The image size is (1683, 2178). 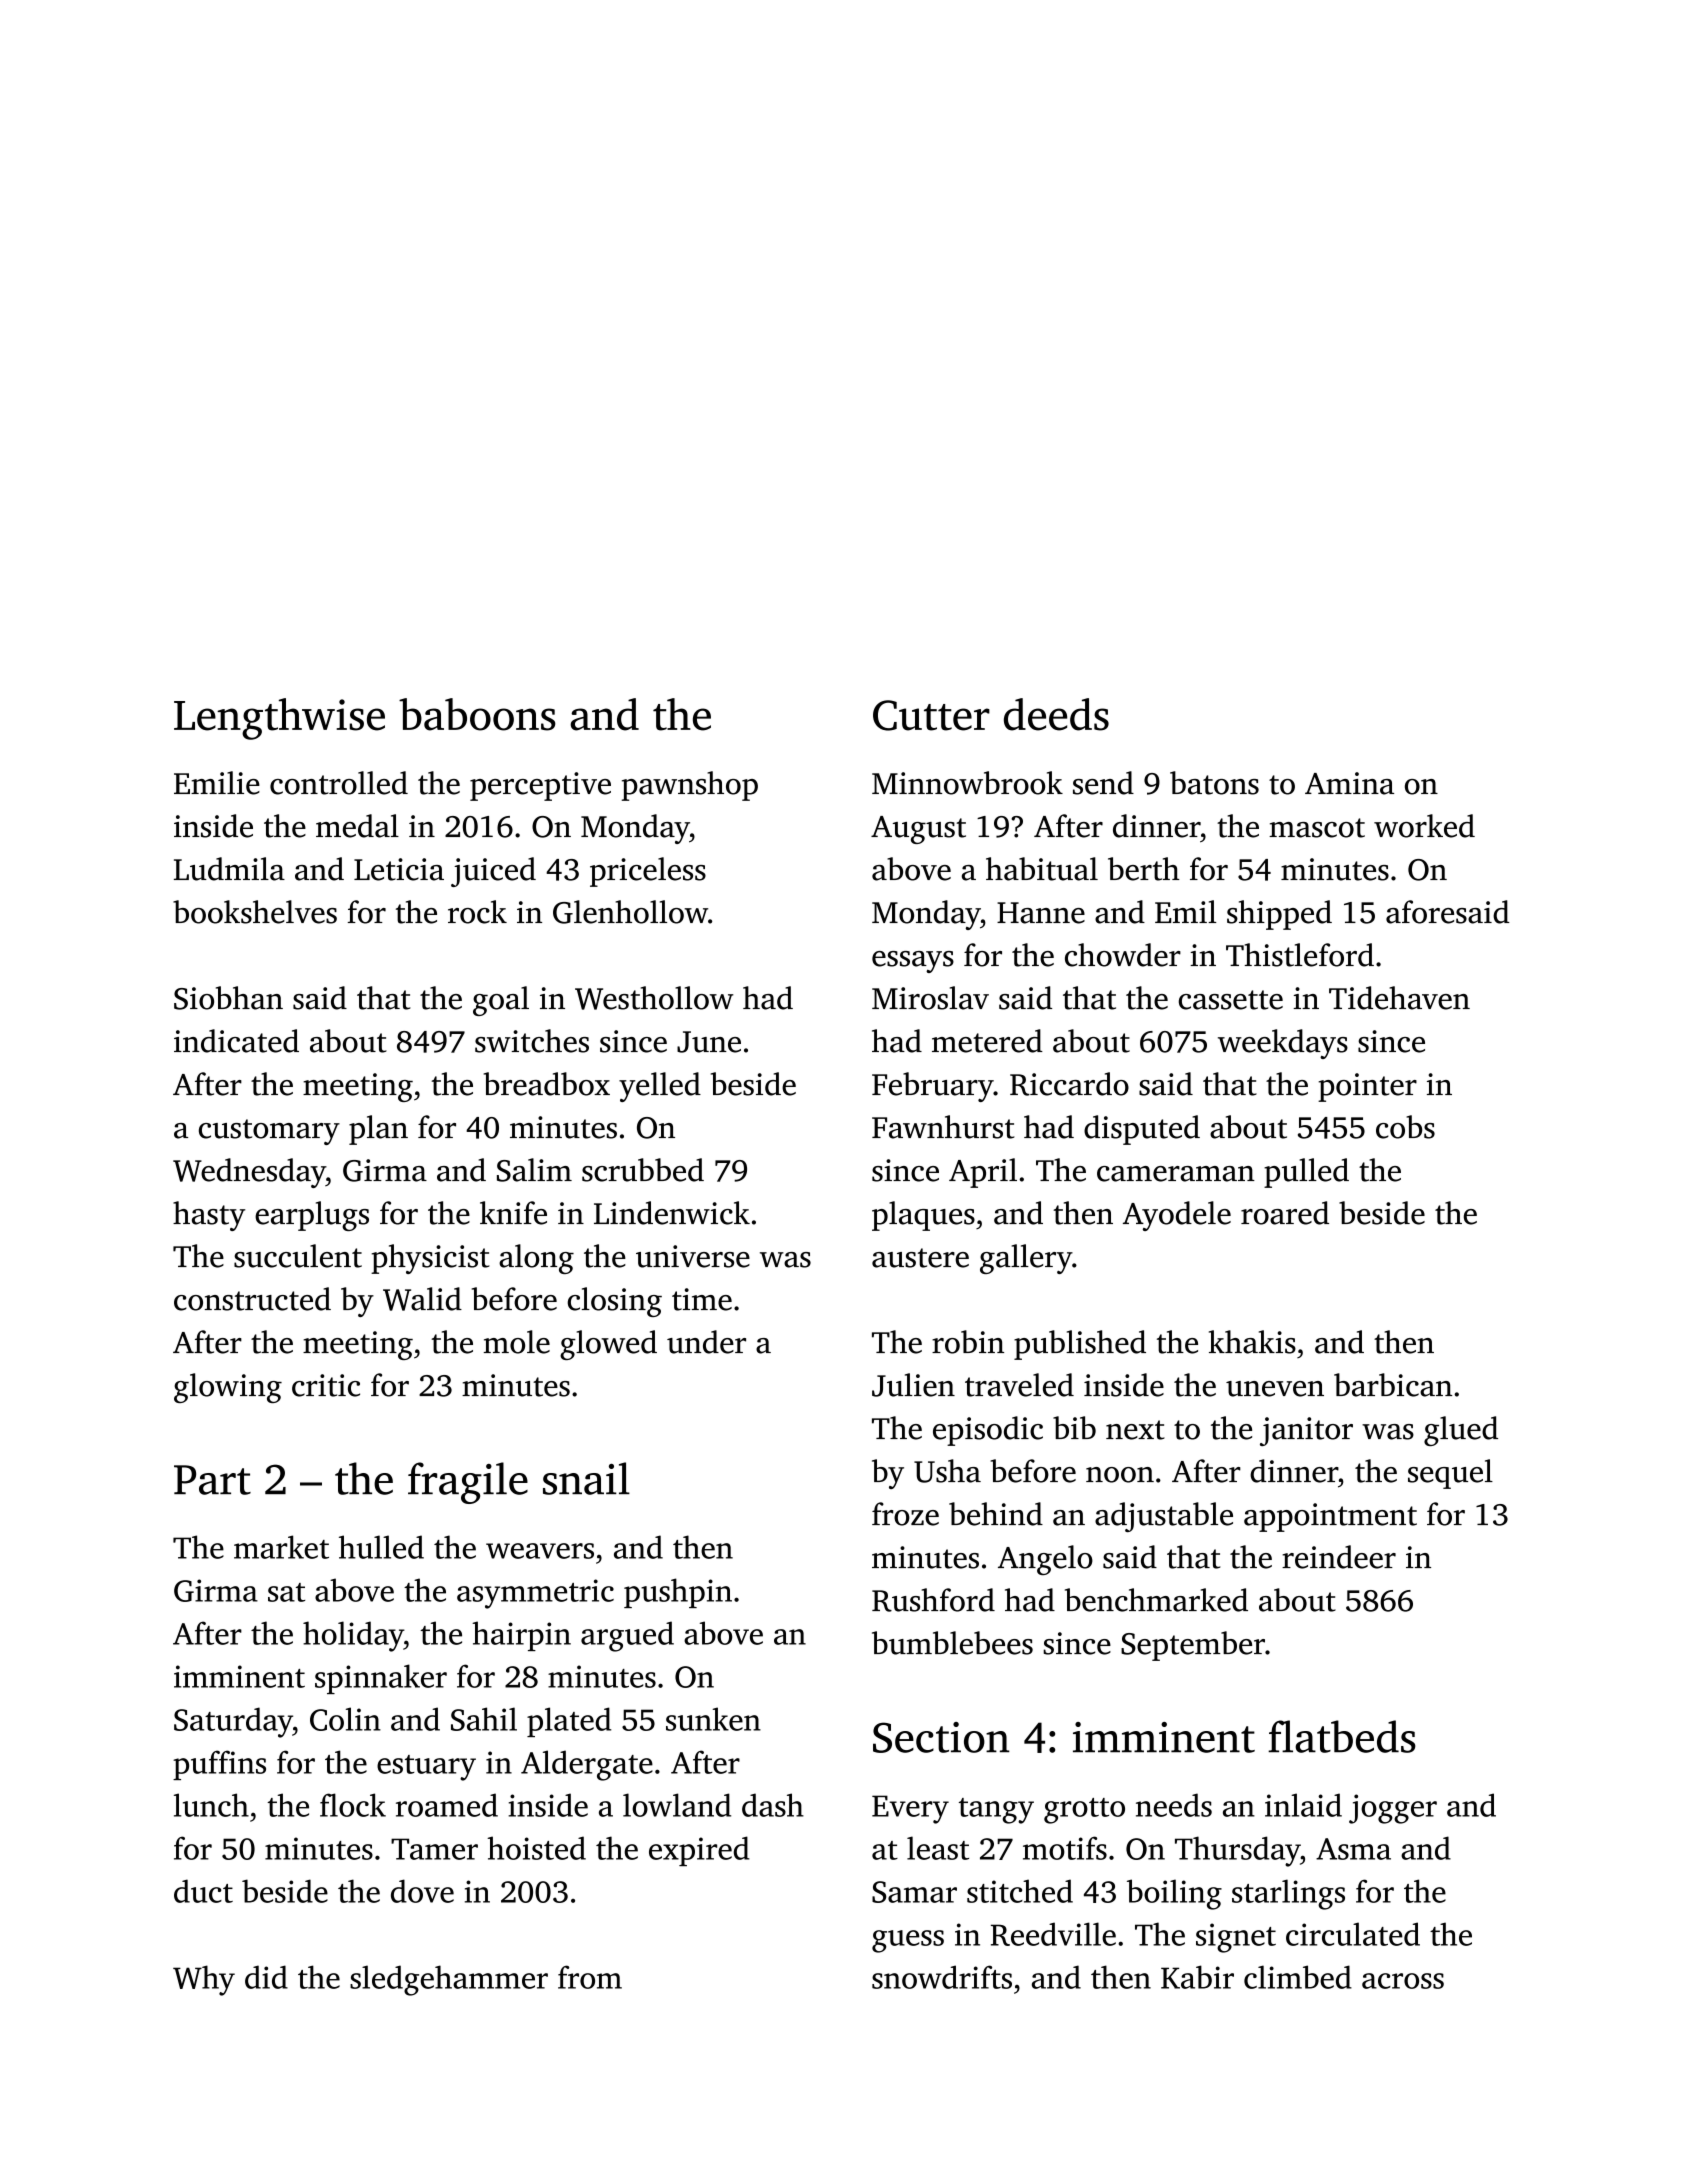 What do you see at coordinates (678, 1593) in the page?
I see `pushpin` at bounding box center [678, 1593].
